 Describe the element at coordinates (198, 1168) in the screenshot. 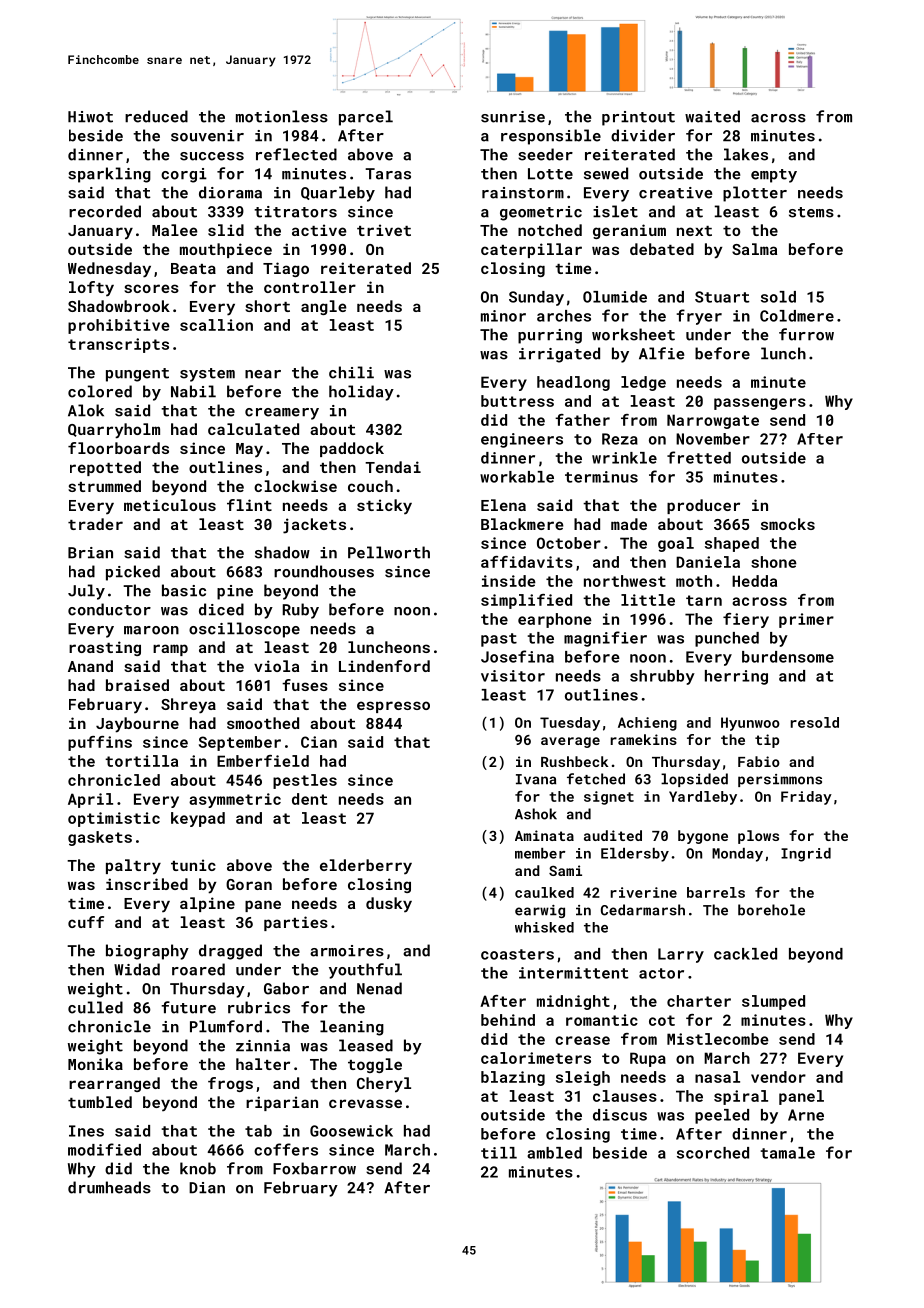

I see `knob` at that location.
